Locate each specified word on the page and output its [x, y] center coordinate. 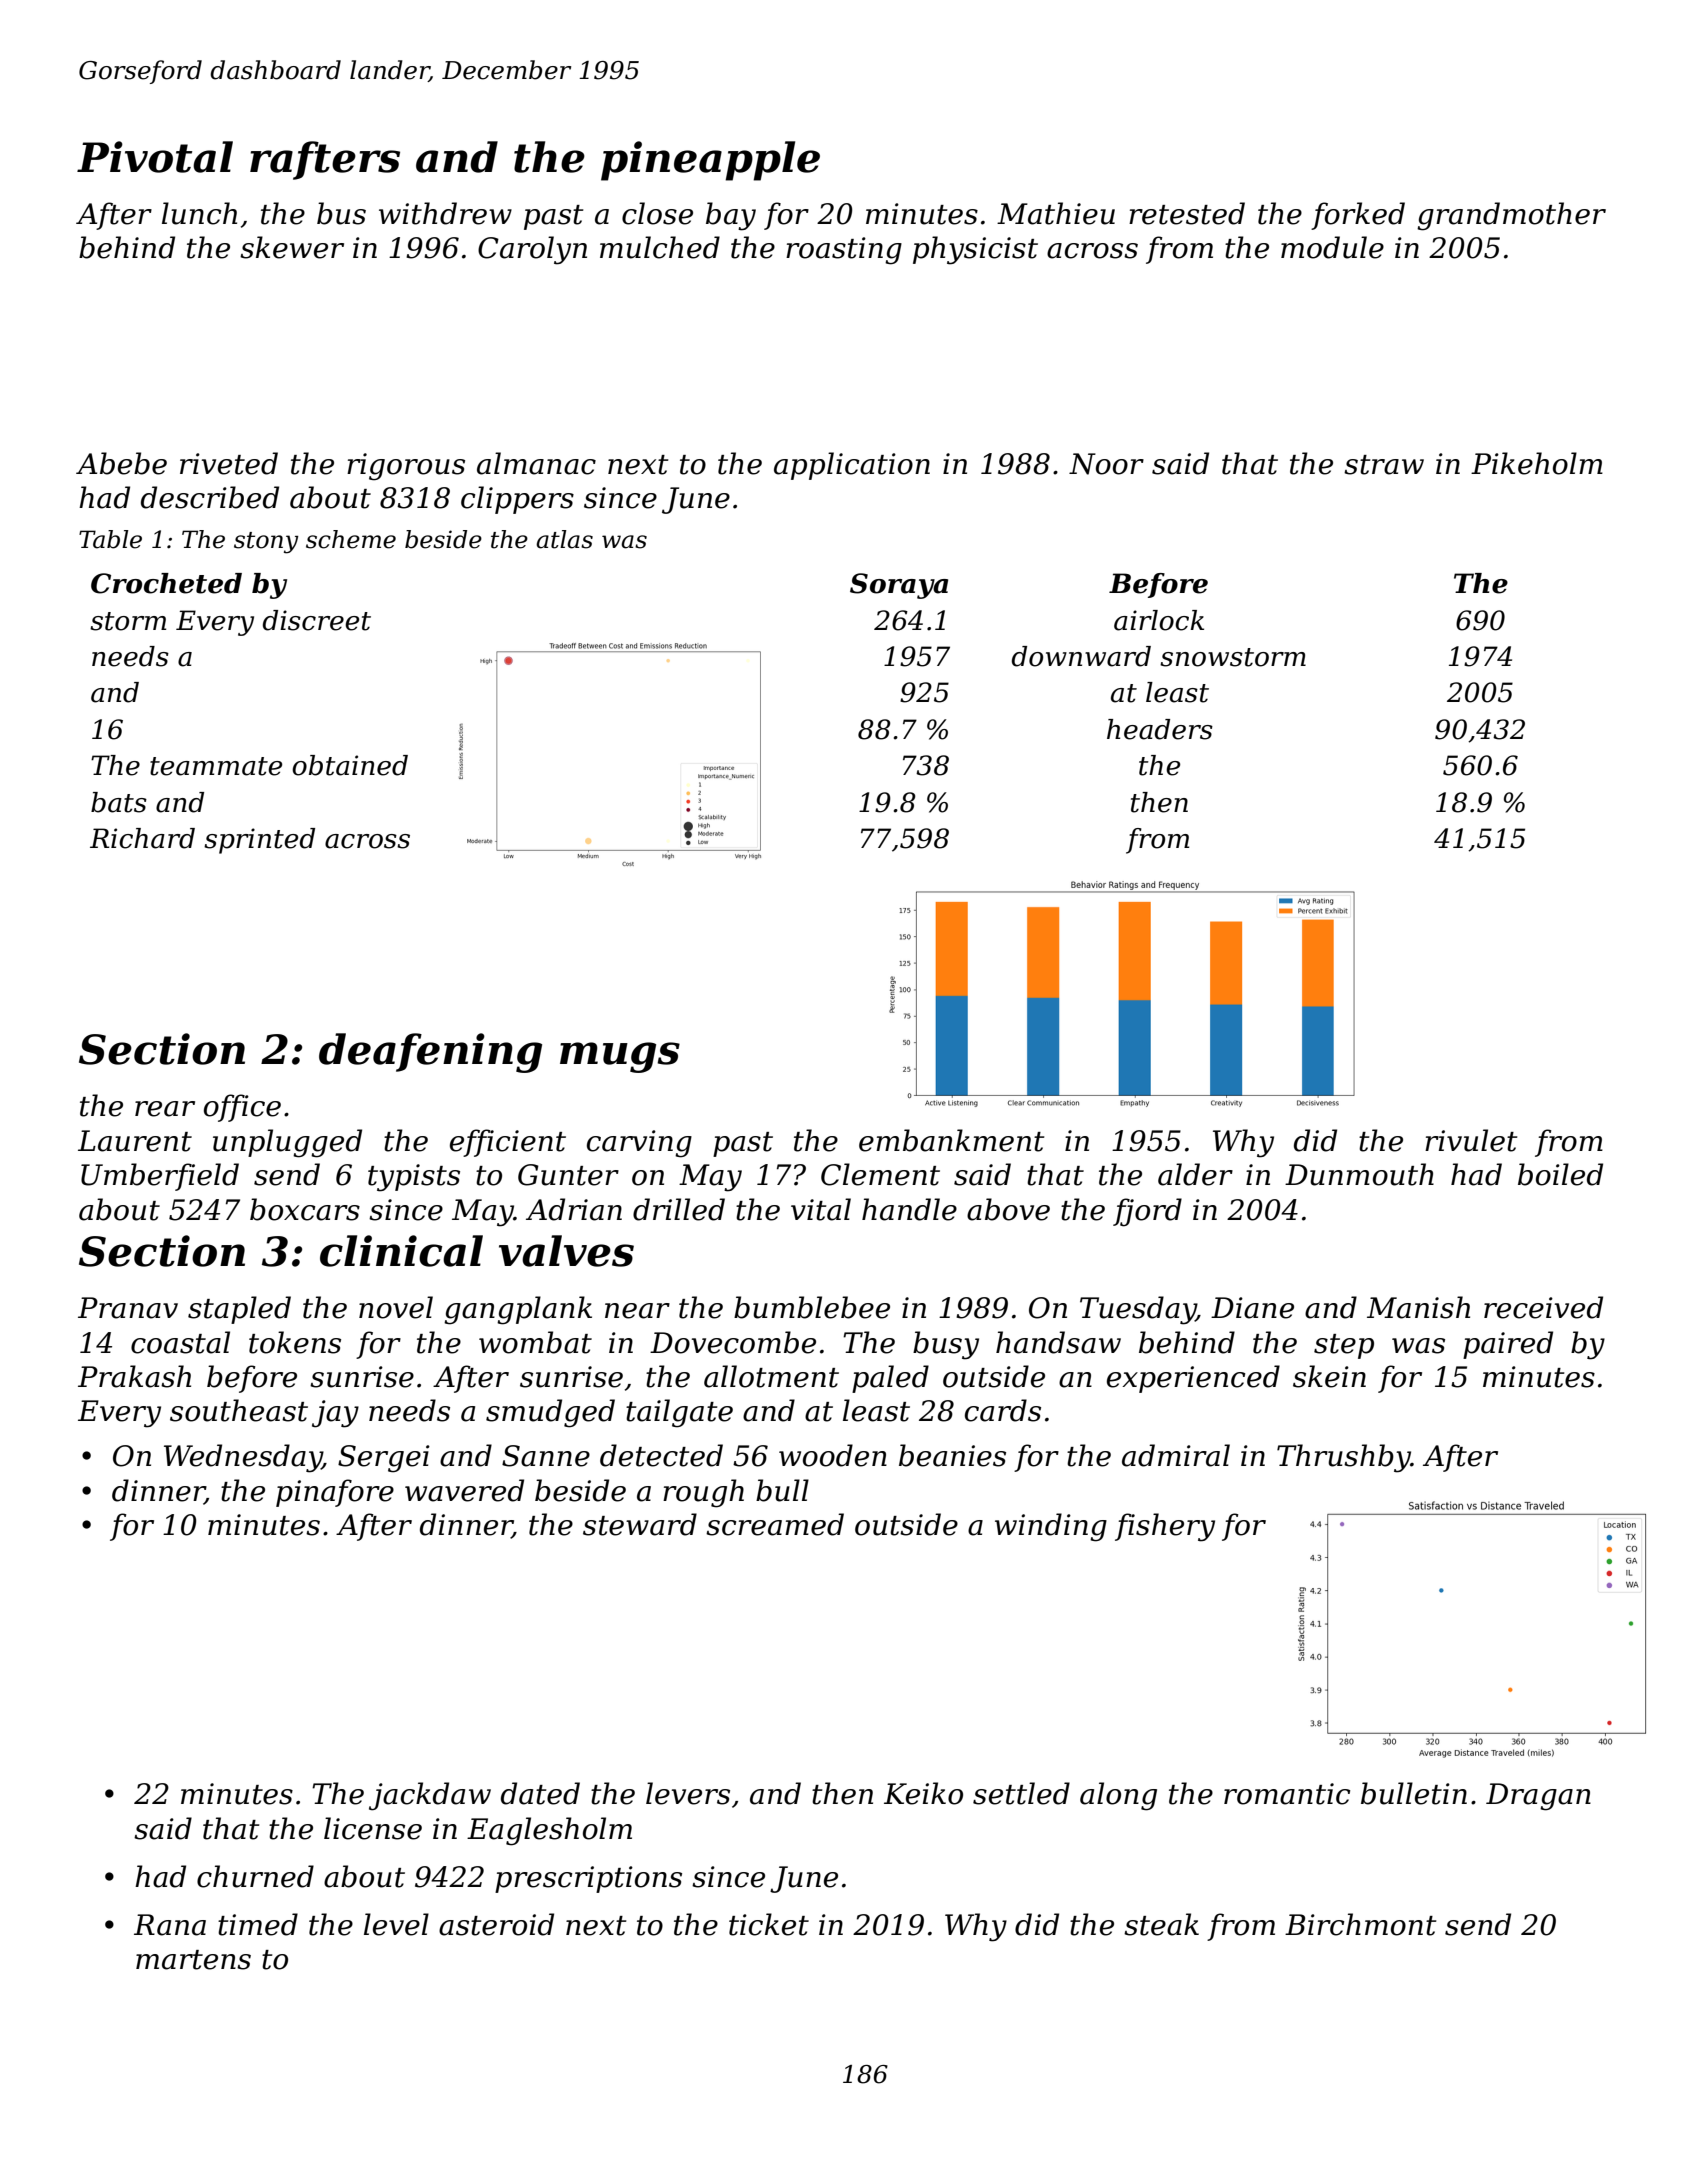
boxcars [305, 1209]
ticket [769, 1924]
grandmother [1511, 216]
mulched [660, 247]
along [1118, 1796]
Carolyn [532, 250]
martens [193, 1960]
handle [909, 1209]
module [1332, 247]
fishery [1165, 1527]
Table [110, 539]
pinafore [335, 1493]
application [852, 466]
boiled [1560, 1174]
